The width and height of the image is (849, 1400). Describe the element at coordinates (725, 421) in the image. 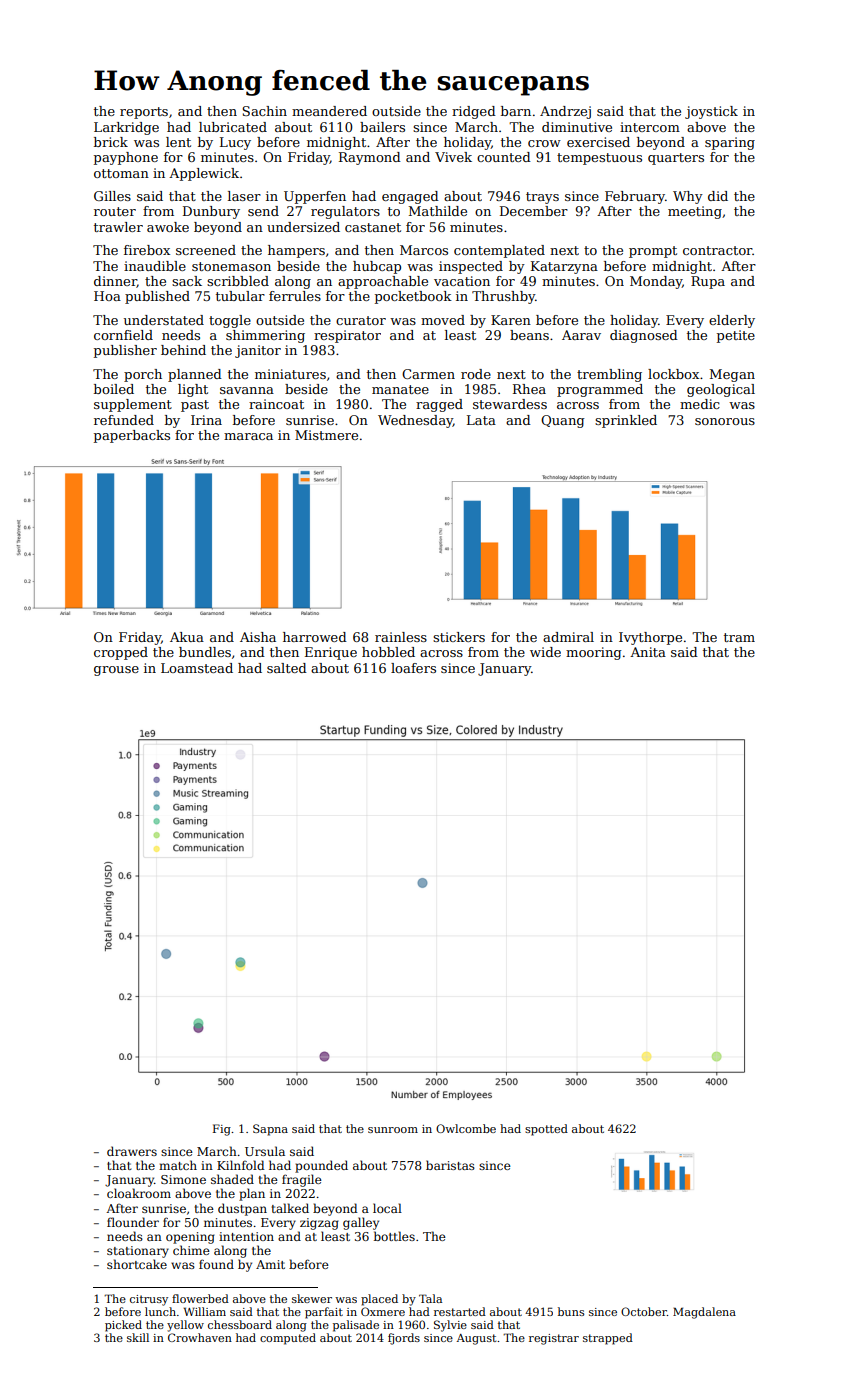

I see `sonorous` at that location.
